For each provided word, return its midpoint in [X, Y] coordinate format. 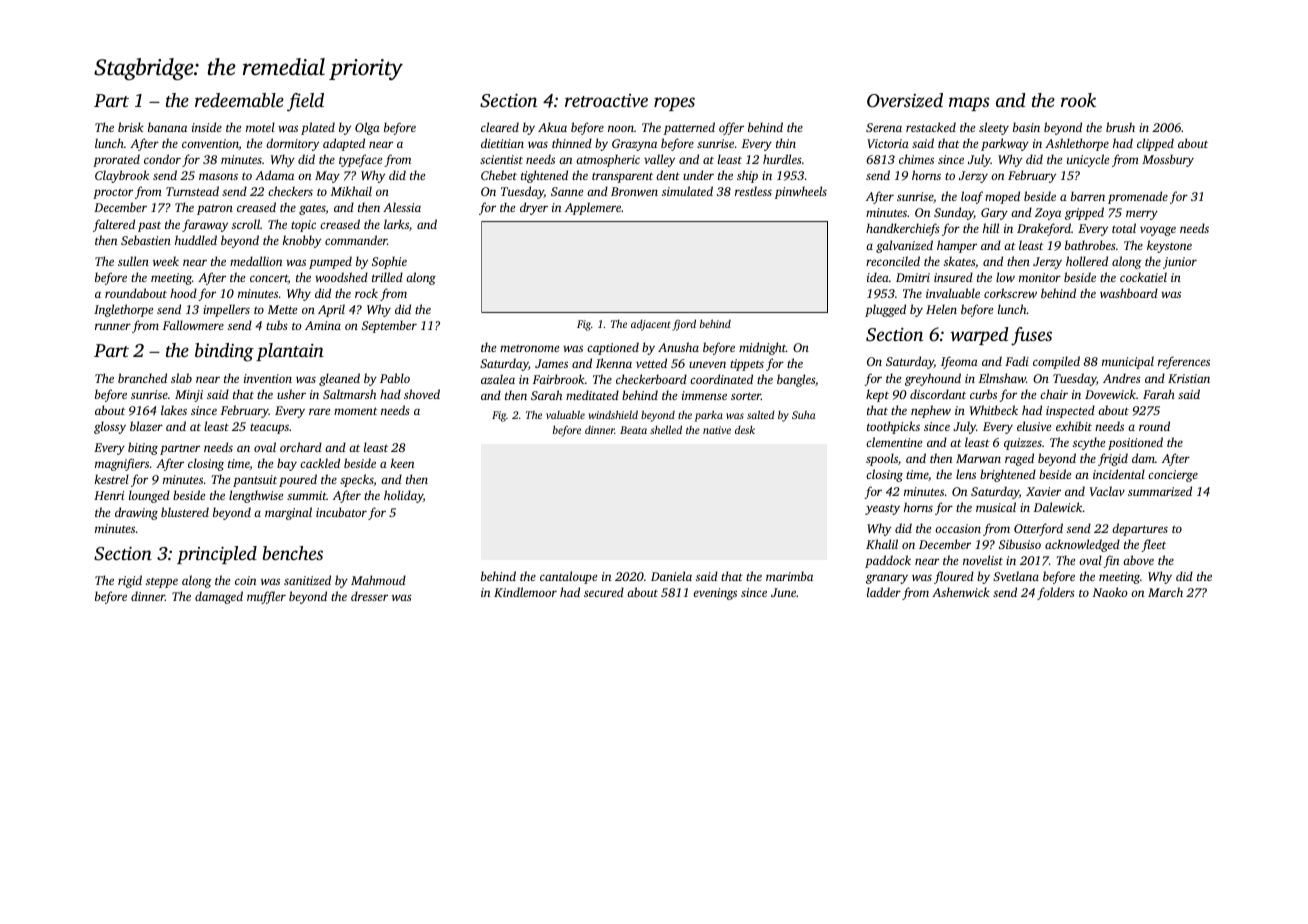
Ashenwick [961, 592]
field [305, 102]
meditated [592, 395]
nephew [931, 411]
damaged [219, 597]
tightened [544, 176]
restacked [931, 127]
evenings [715, 594]
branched [142, 378]
